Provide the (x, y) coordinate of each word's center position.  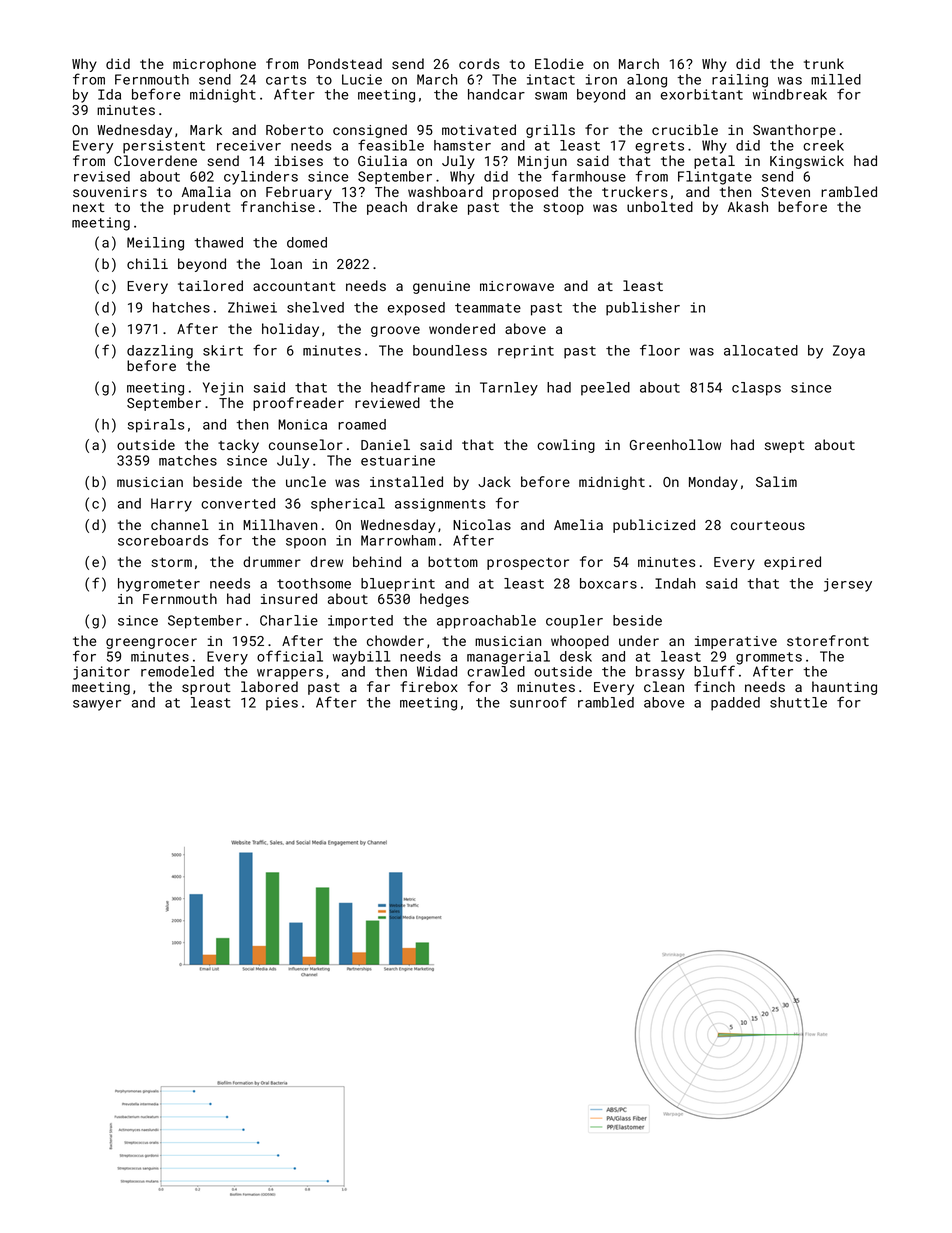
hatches (181, 307)
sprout (206, 689)
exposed (416, 309)
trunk (824, 63)
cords (479, 63)
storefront (828, 640)
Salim (776, 481)
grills (550, 131)
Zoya (849, 352)
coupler (574, 622)
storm (171, 562)
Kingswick (807, 162)
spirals (156, 426)
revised (102, 176)
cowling (566, 446)
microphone (214, 65)
